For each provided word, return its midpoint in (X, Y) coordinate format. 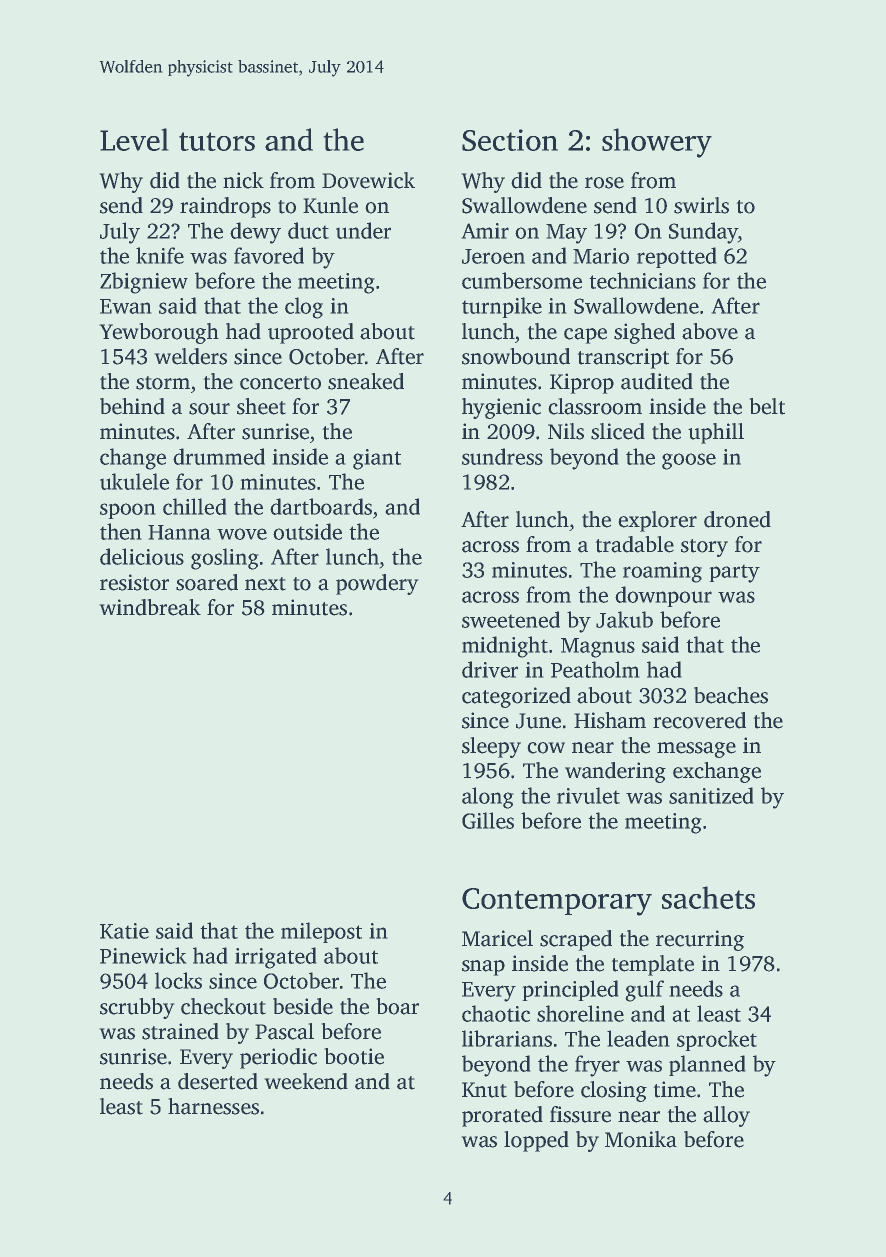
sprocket (717, 1040)
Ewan (126, 306)
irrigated (276, 958)
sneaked (366, 381)
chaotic (496, 1013)
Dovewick (368, 180)
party (734, 573)
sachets (708, 897)
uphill (716, 433)
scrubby (137, 1008)
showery (657, 143)
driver (490, 669)
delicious (142, 556)
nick (243, 180)
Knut (484, 1090)
